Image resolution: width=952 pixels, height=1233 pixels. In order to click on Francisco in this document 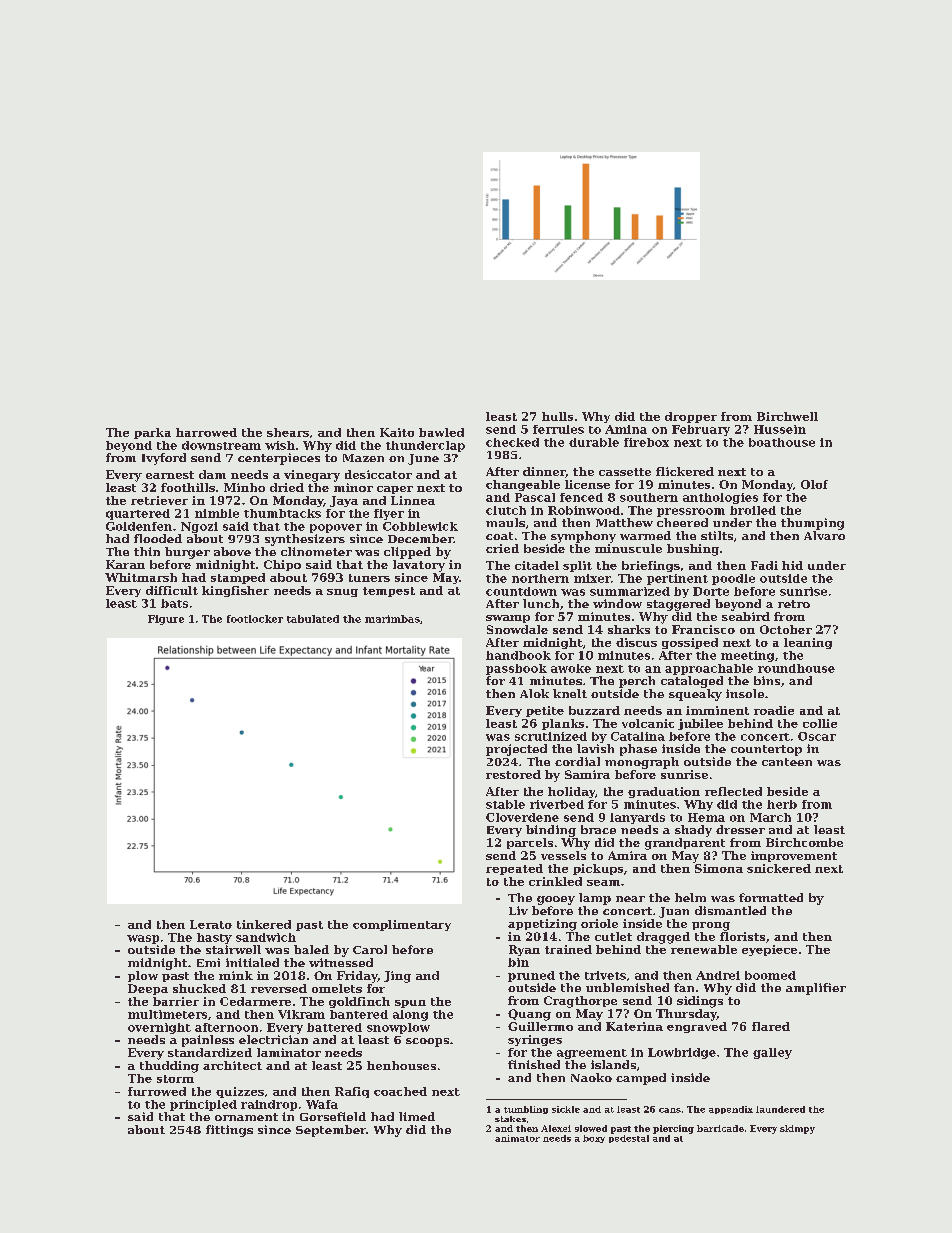, I will do `click(703, 629)`.
